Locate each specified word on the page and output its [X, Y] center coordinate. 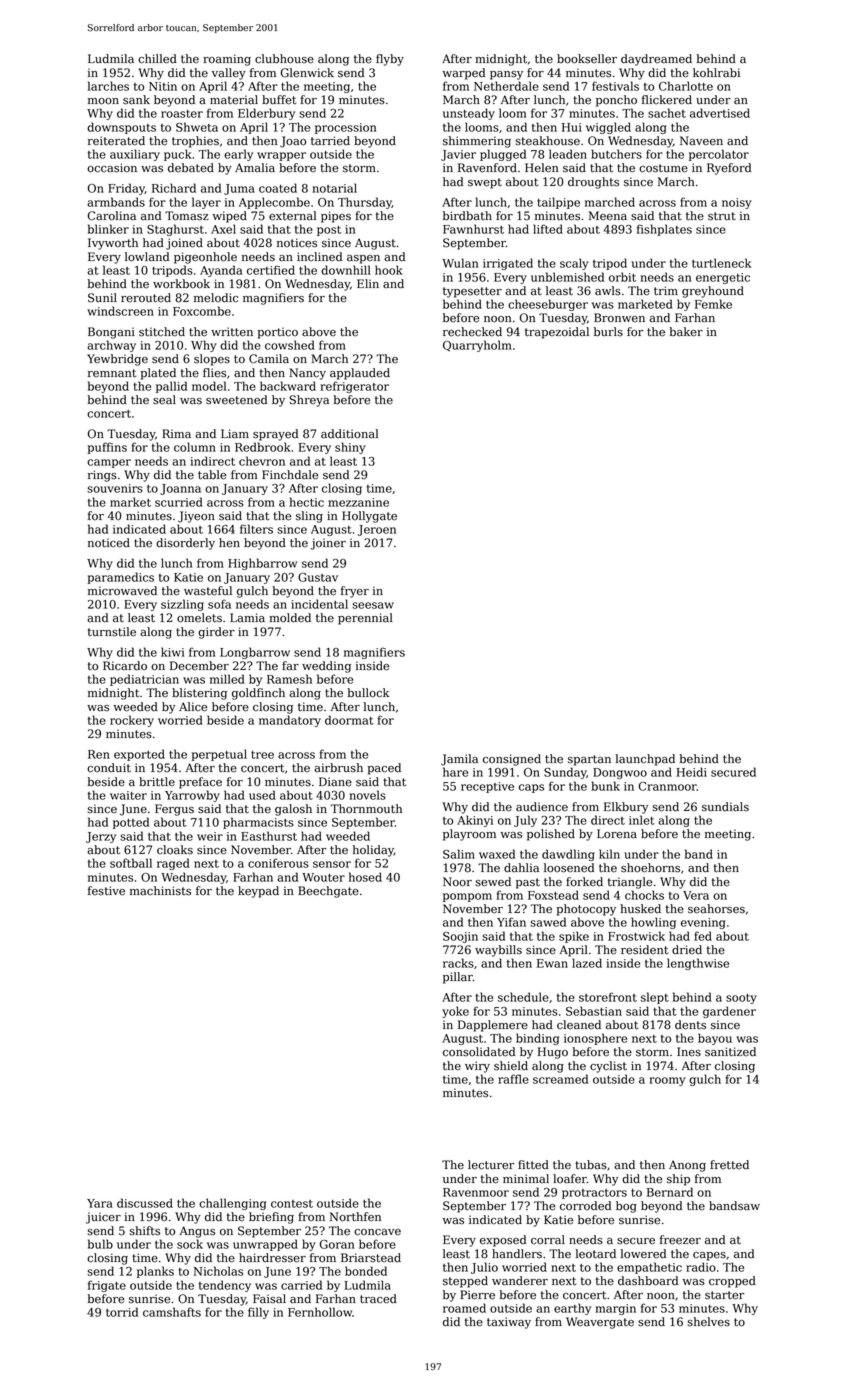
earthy [572, 1309]
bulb [100, 1244]
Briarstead [371, 1258]
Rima [176, 434]
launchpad [645, 760]
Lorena [617, 834]
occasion [112, 168]
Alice [193, 707]
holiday [373, 851]
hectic [307, 502]
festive [106, 891]
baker [686, 332]
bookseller [587, 59]
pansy [506, 75]
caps [531, 788]
